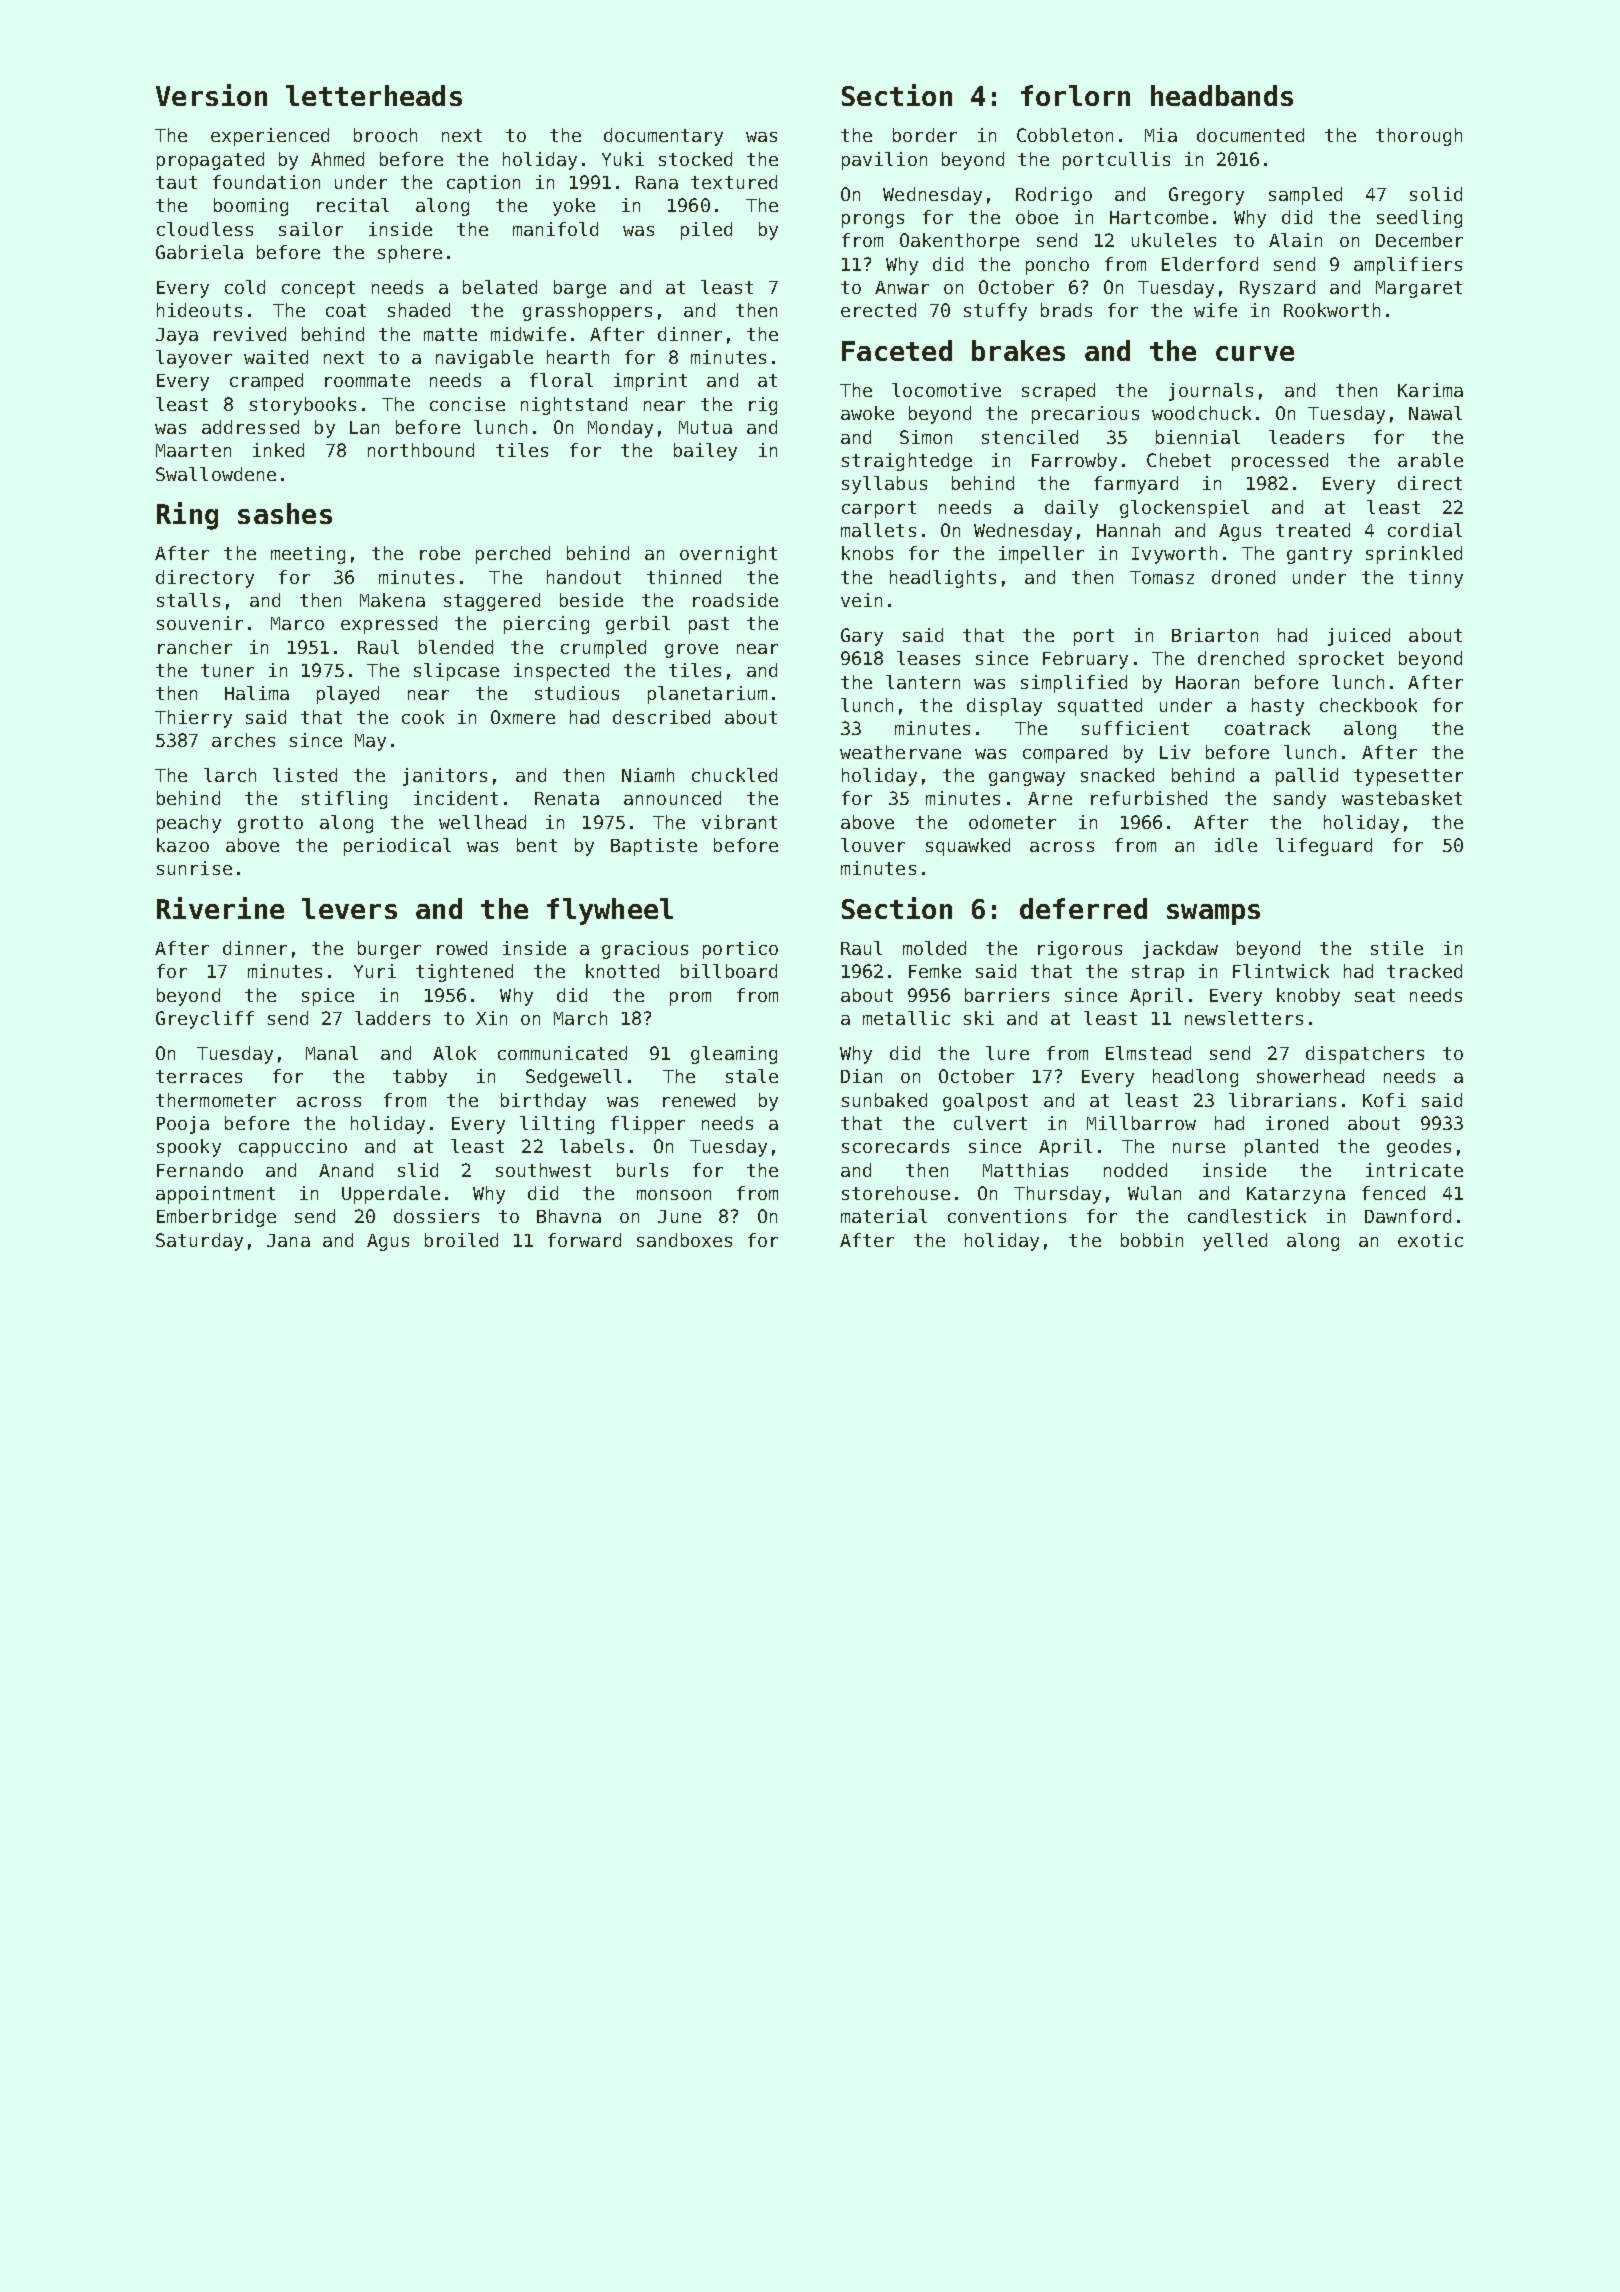  Describe the element at coordinates (421, 450) in the page. I see `northbound` at that location.
